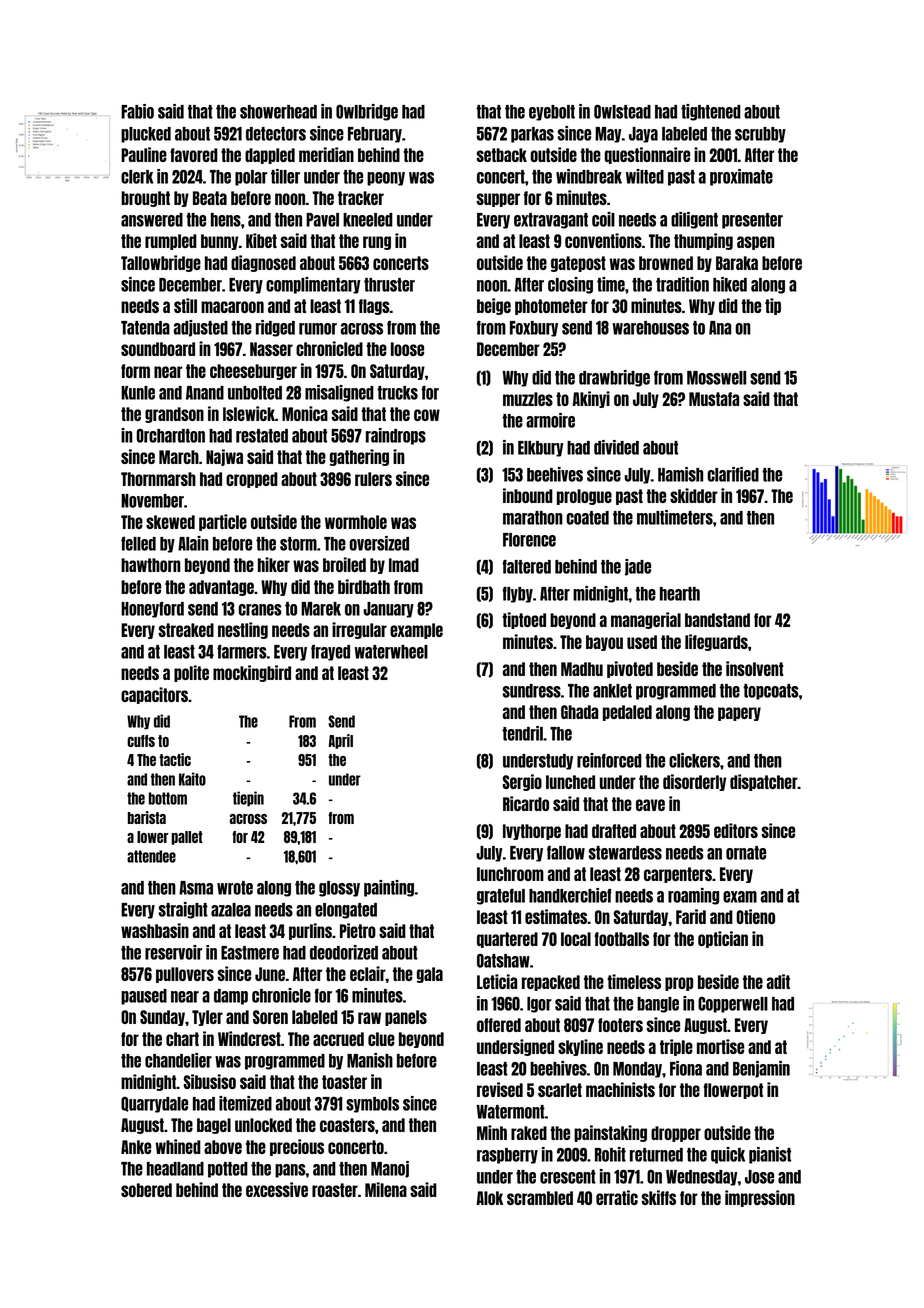 The height and width of the screenshot is (1308, 924). I want to click on local, so click(576, 939).
